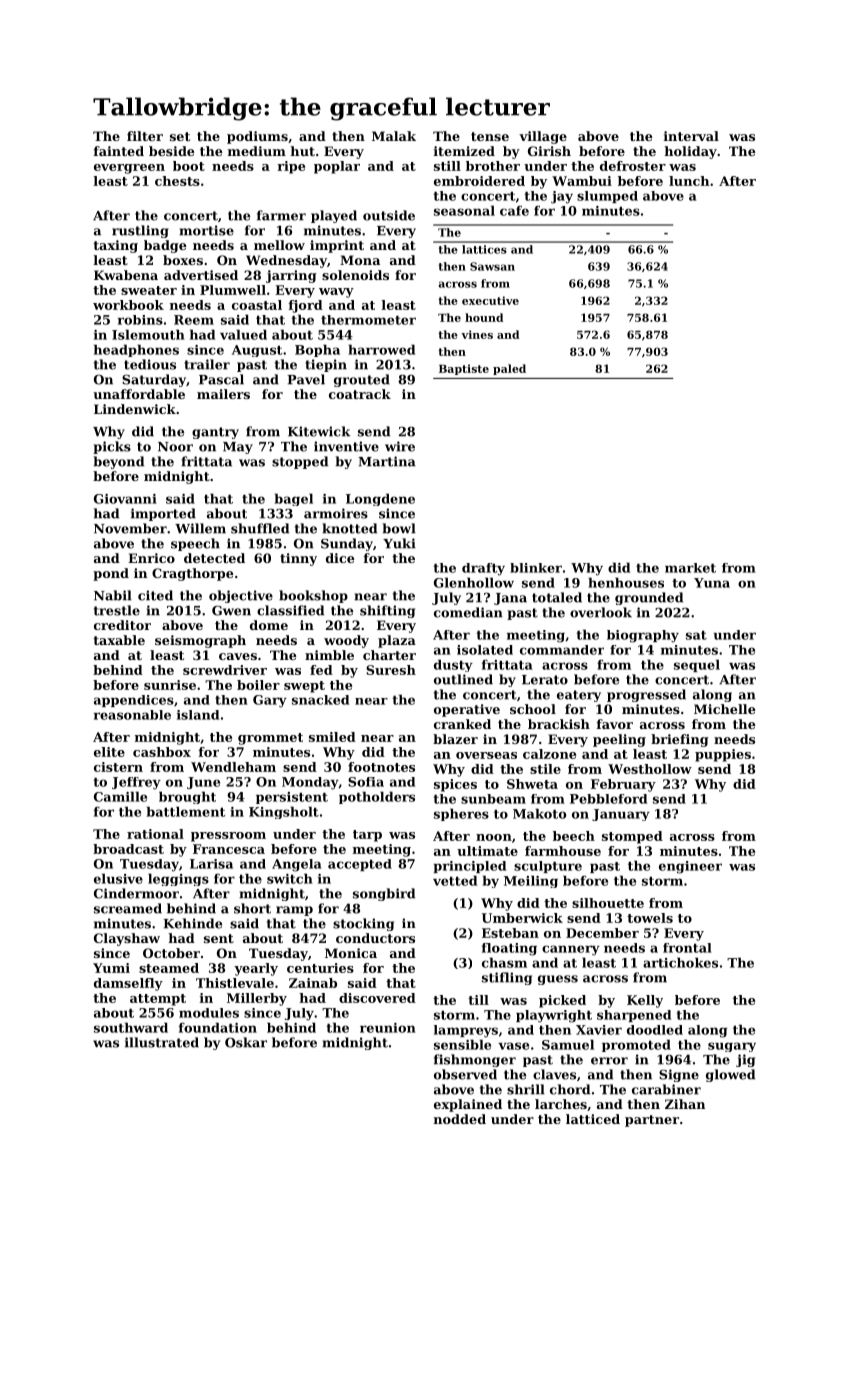 The image size is (849, 1400). Describe the element at coordinates (462, 724) in the document. I see `cranked` at that location.
